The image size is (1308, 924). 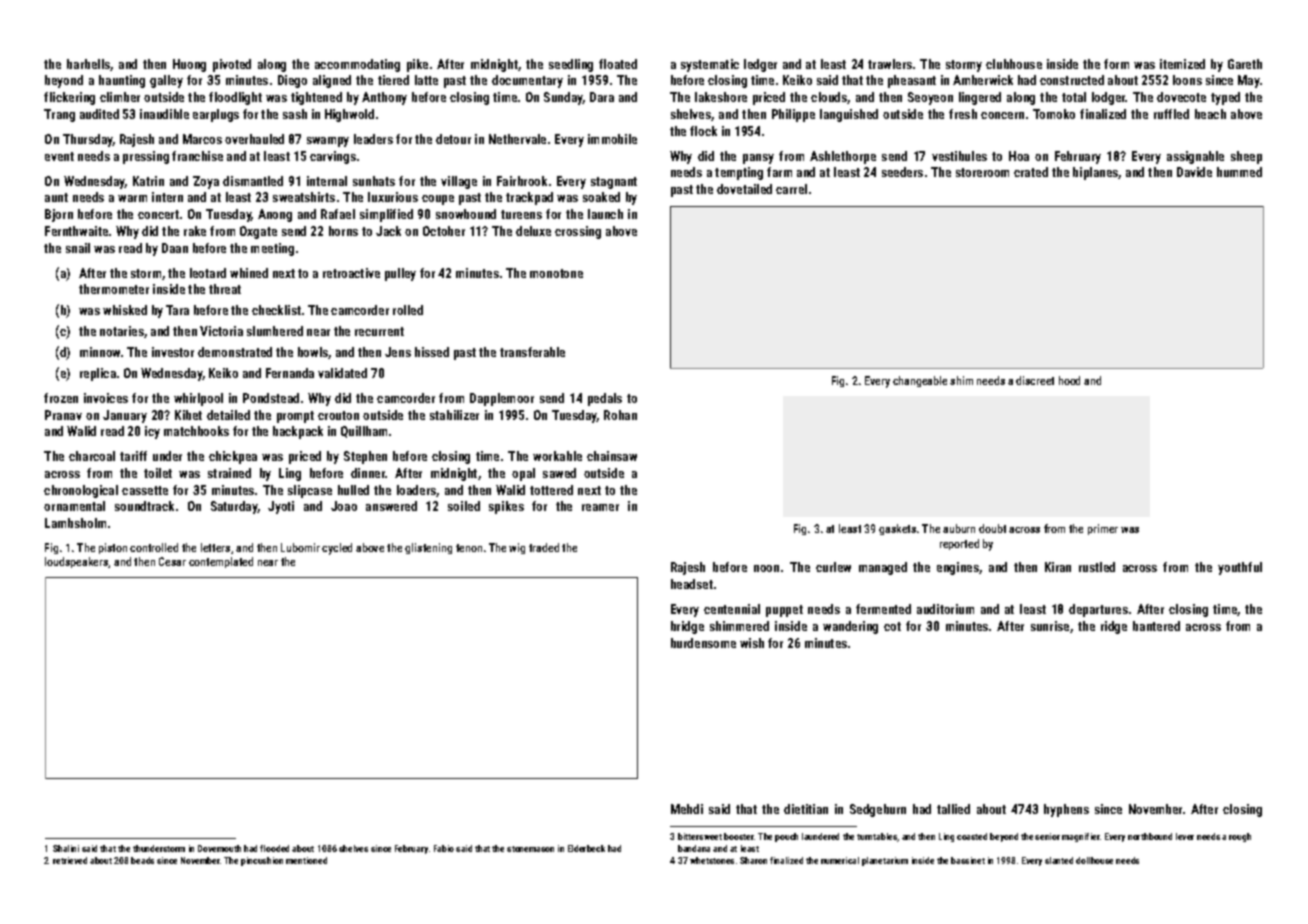 I want to click on Anong, so click(x=275, y=215).
